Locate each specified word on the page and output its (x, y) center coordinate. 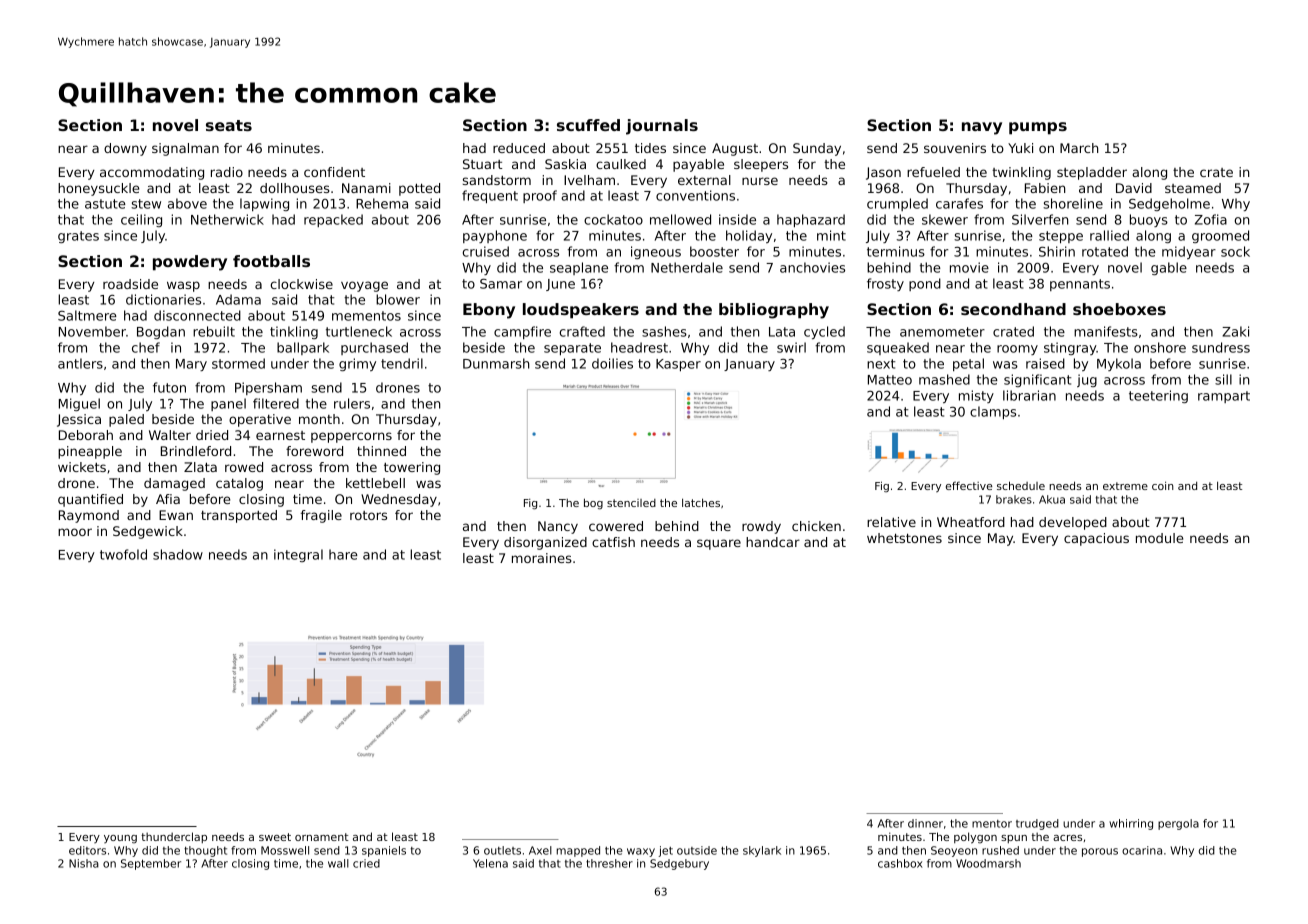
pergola (1178, 824)
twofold (123, 554)
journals (662, 127)
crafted (582, 331)
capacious (1096, 539)
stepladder (1092, 173)
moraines (542, 558)
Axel (540, 850)
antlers (80, 363)
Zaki (1235, 331)
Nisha (84, 863)
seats (229, 125)
